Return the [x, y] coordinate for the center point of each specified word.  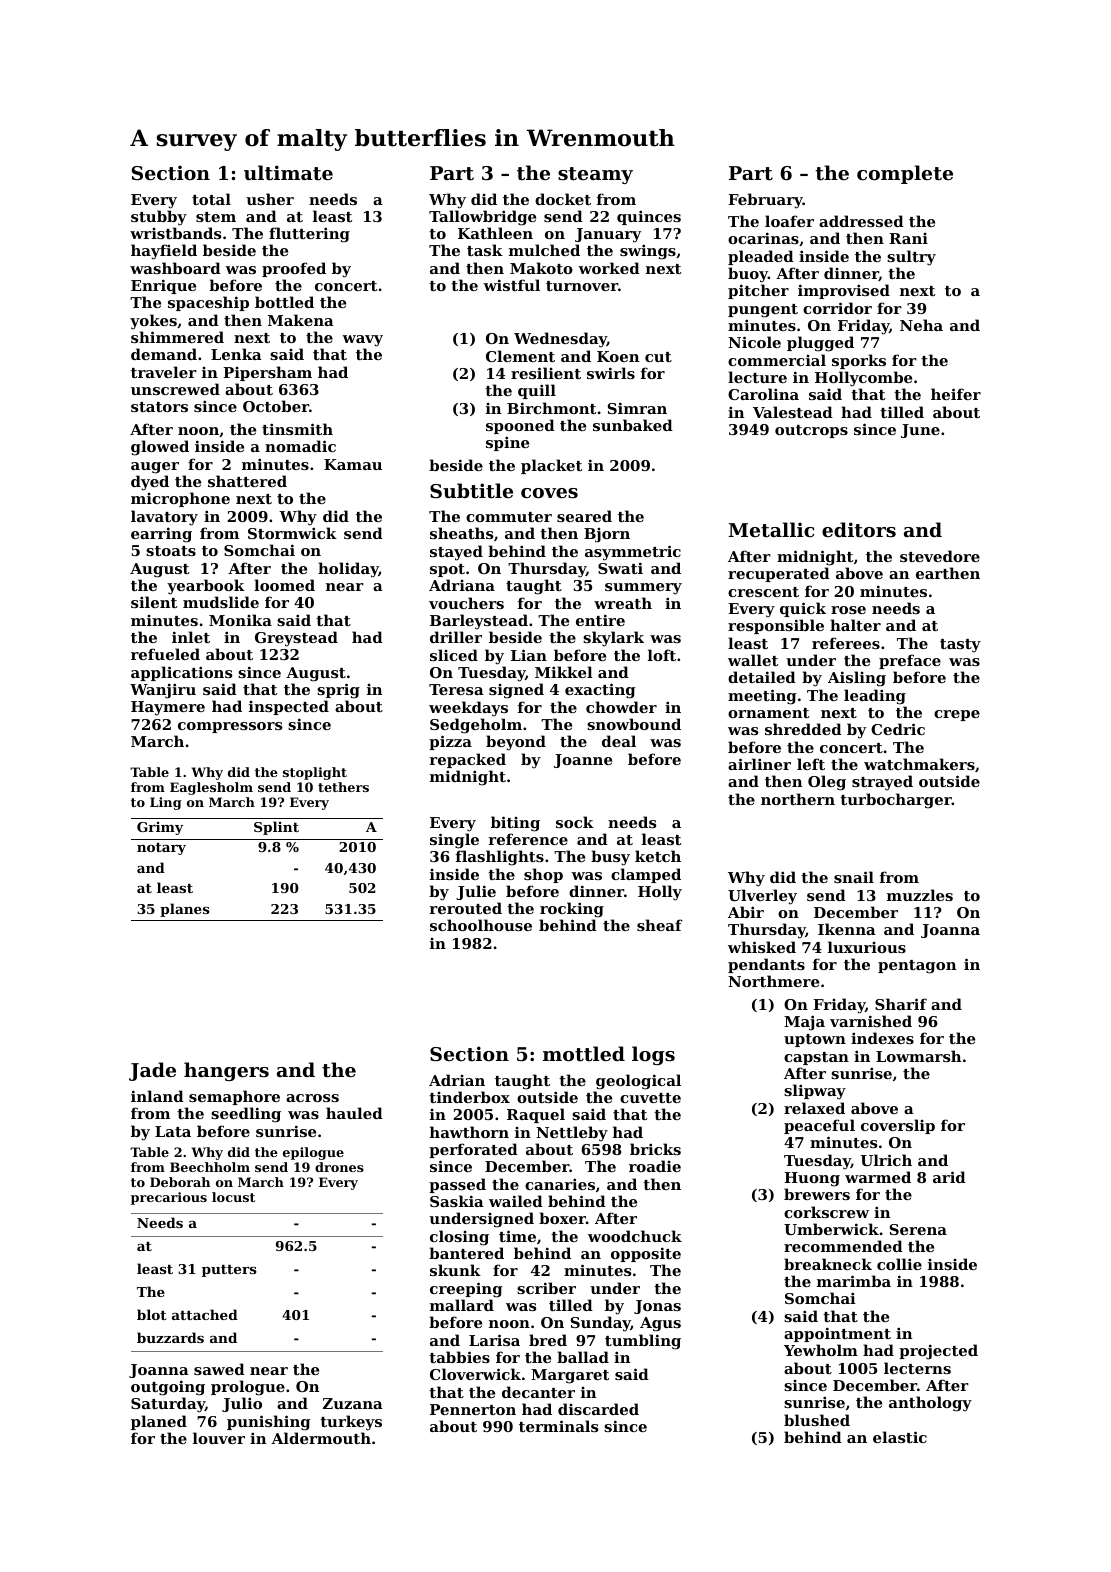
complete [905, 174]
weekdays [468, 709]
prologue [248, 1388]
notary [161, 849]
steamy [595, 175]
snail [854, 877]
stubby [159, 218]
